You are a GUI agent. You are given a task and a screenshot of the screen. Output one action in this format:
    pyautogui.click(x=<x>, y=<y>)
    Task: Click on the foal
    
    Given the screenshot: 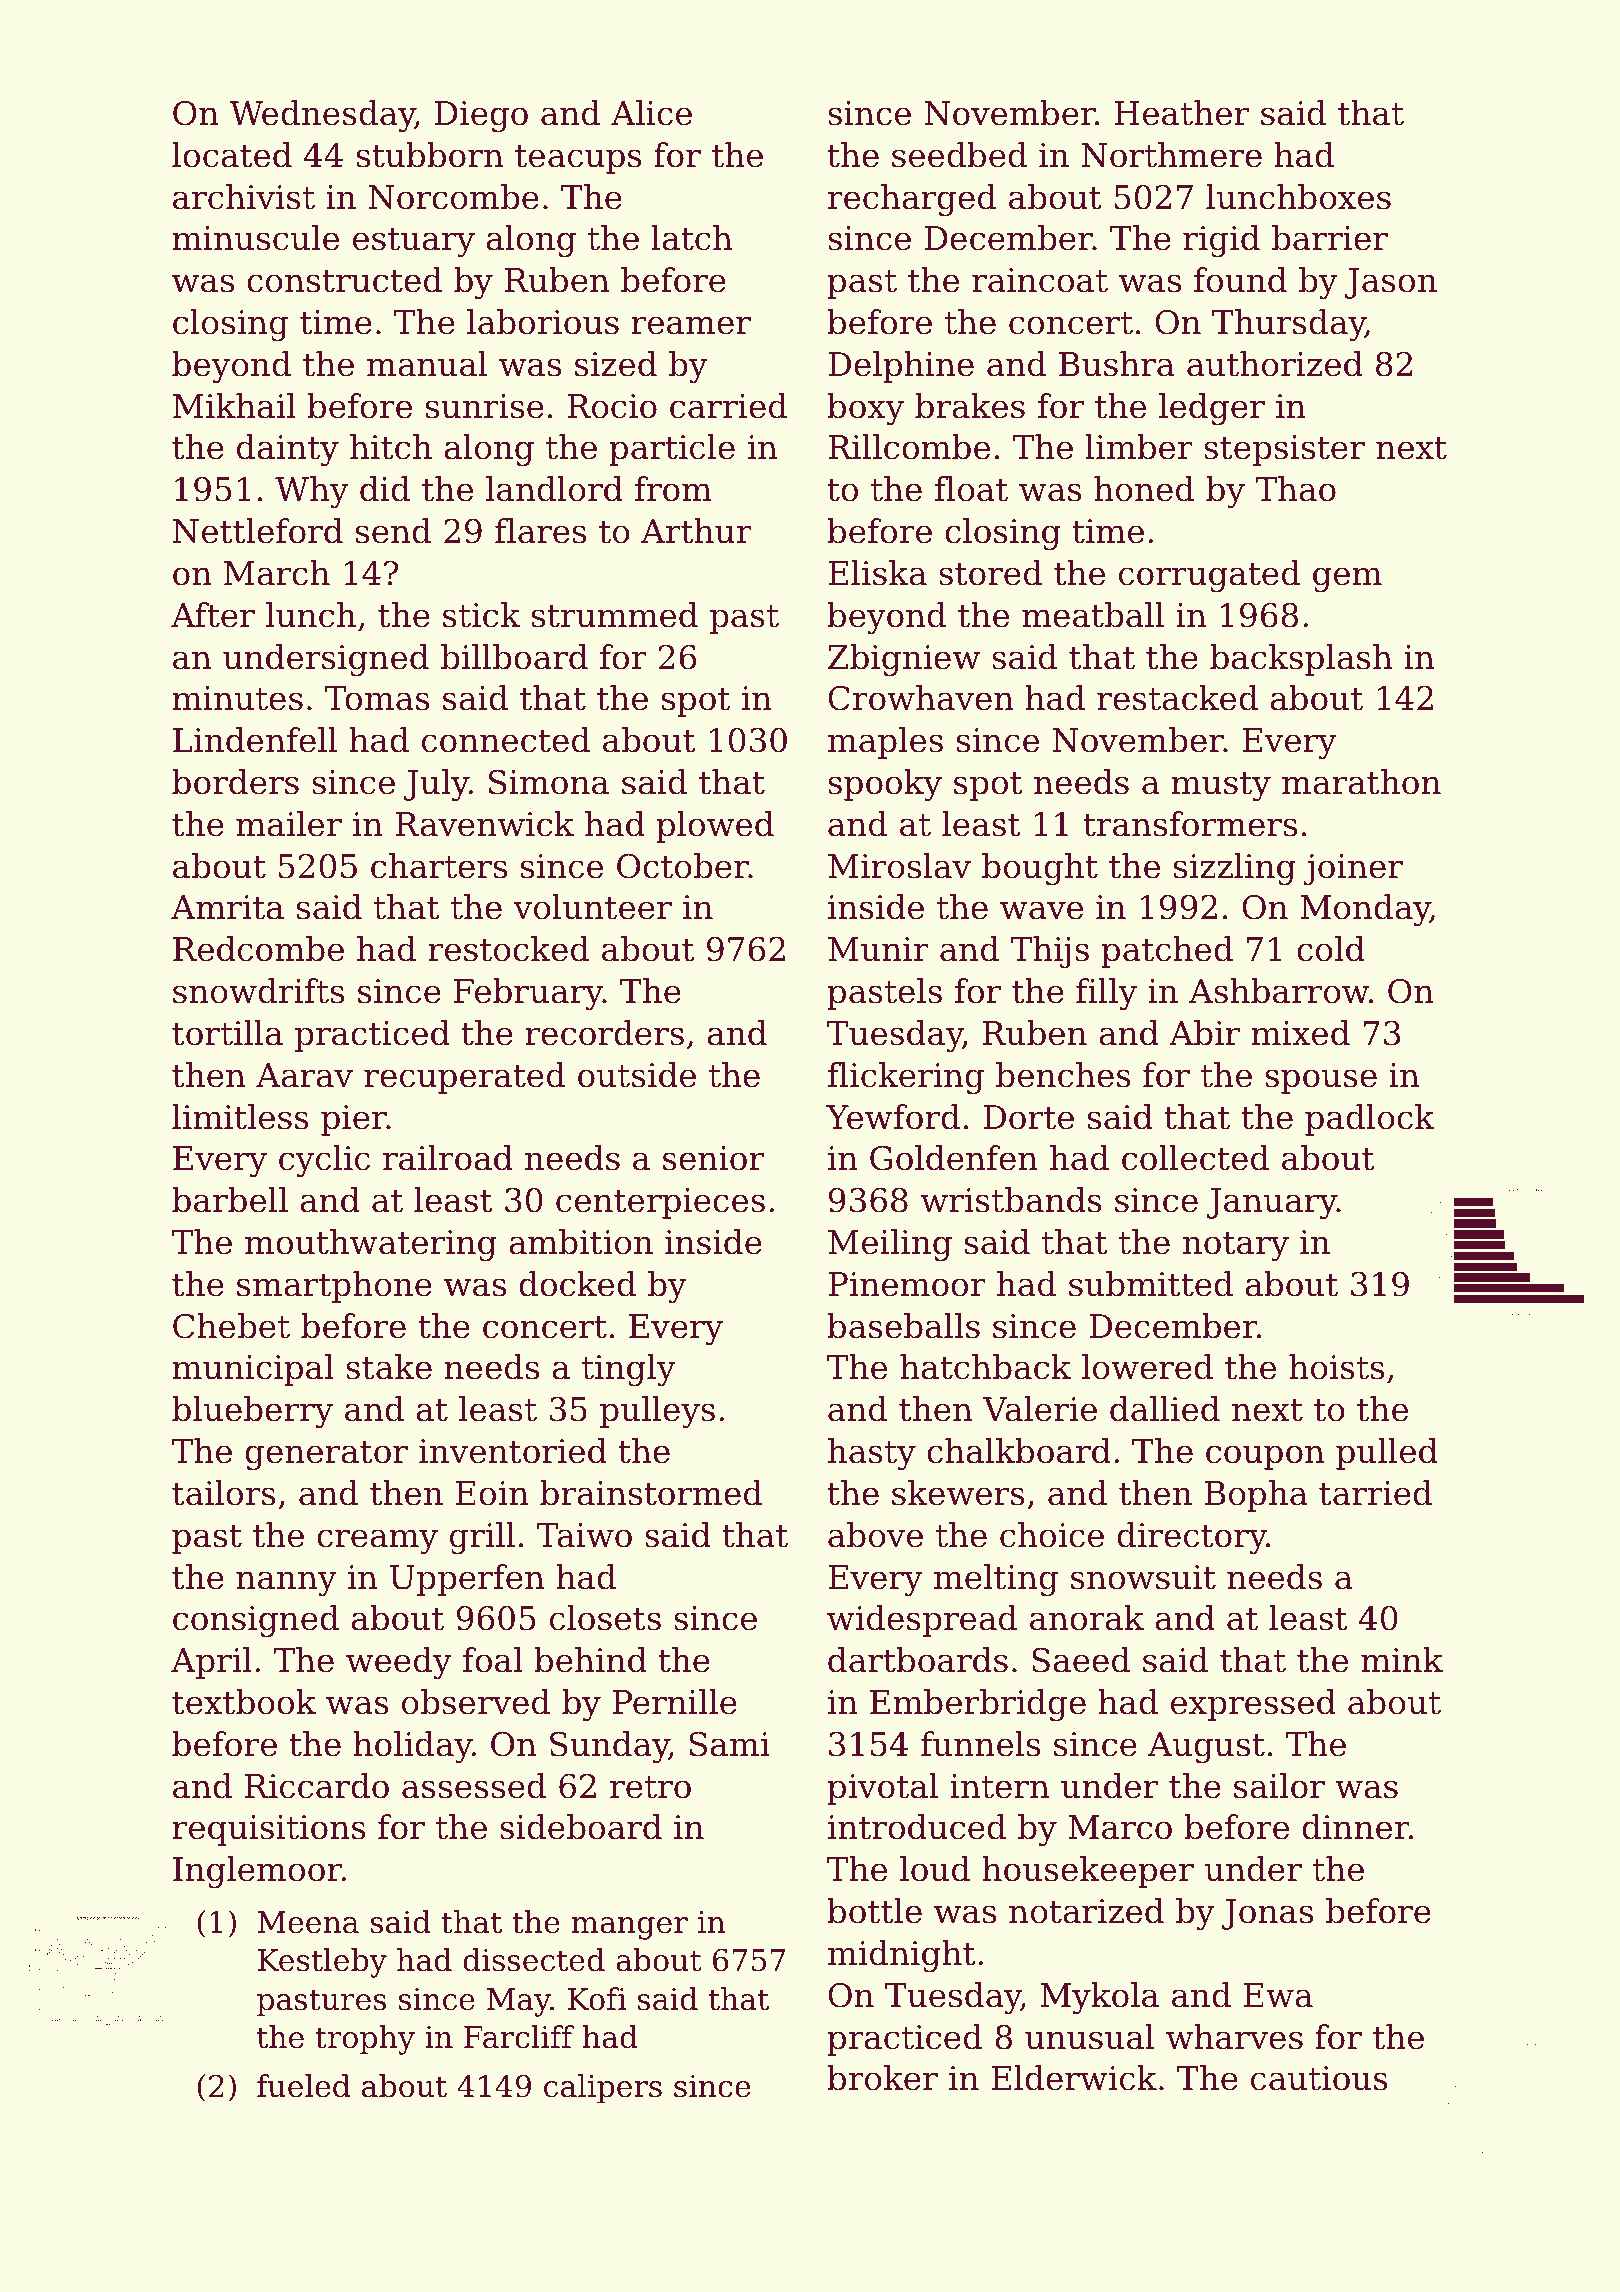 What is the action you would take?
    pyautogui.click(x=493, y=1660)
